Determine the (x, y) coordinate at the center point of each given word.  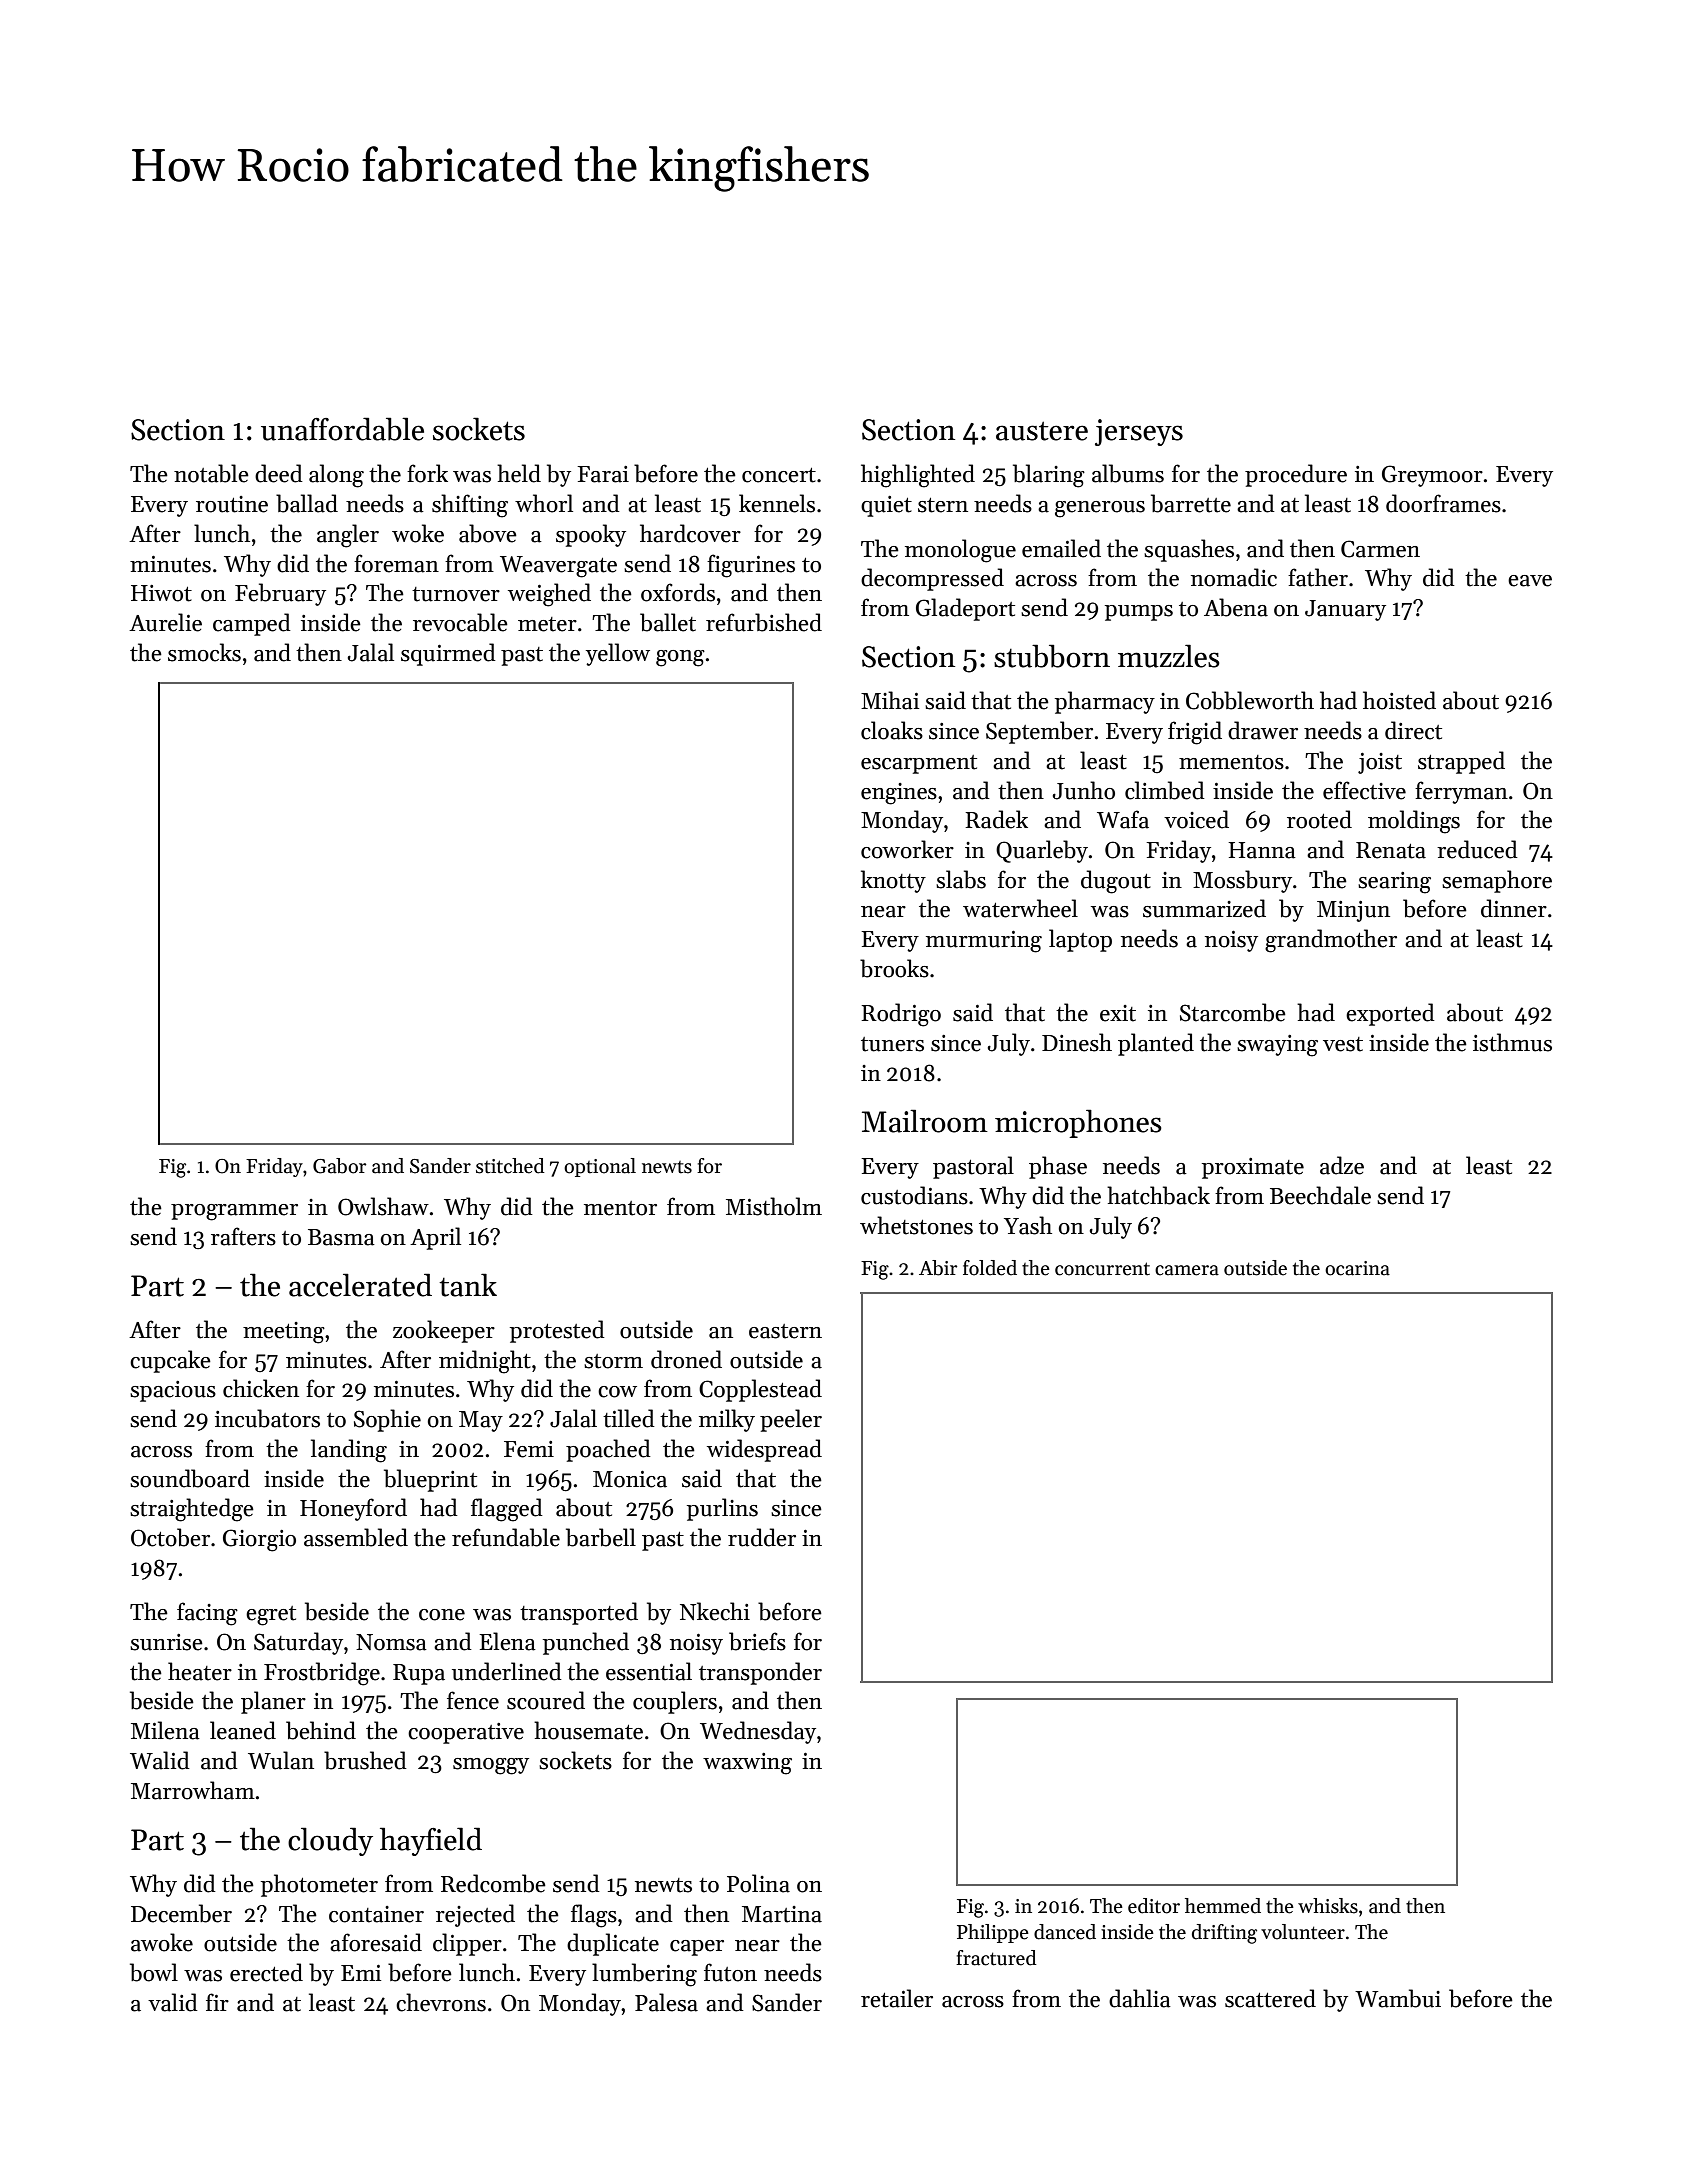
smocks (204, 652)
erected (266, 1972)
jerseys (1139, 432)
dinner (1514, 908)
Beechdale (1320, 1195)
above (488, 533)
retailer (897, 1998)
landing (349, 1451)
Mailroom (925, 1121)
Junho (1084, 790)
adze (1342, 1165)
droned (686, 1359)
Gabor (340, 1166)
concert (779, 475)
